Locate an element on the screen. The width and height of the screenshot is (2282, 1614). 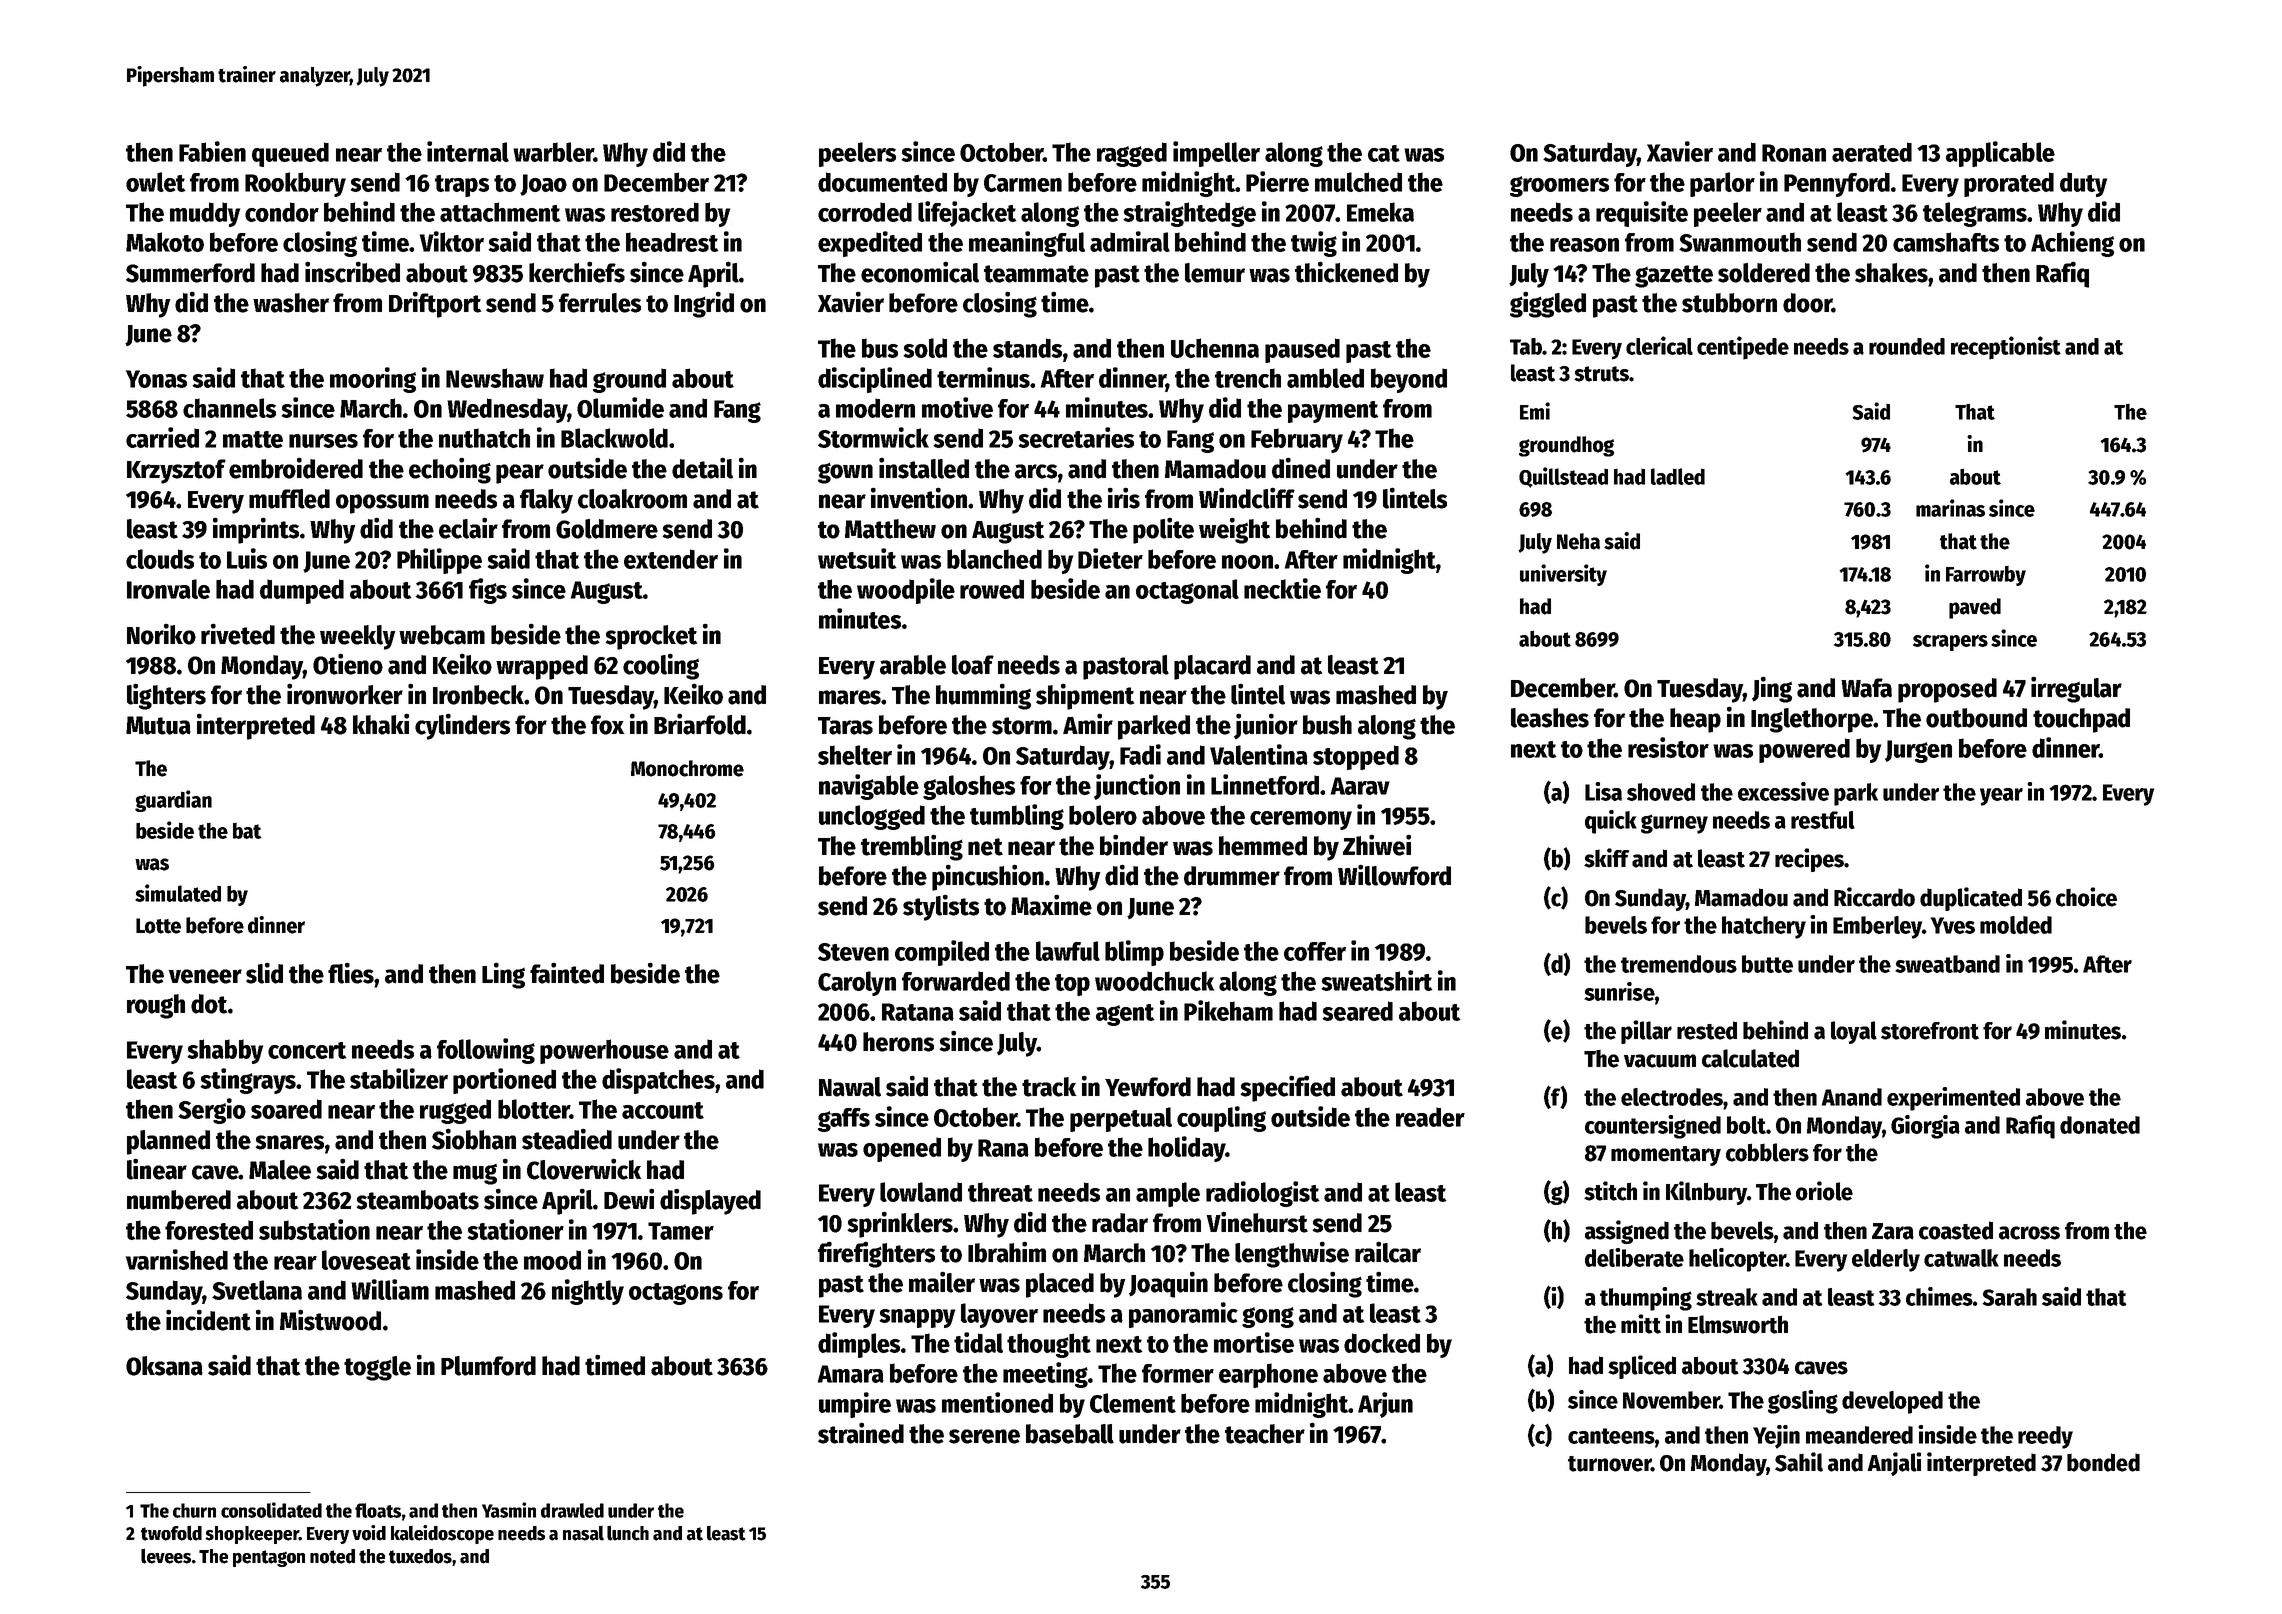
lunch is located at coordinates (628, 1533).
